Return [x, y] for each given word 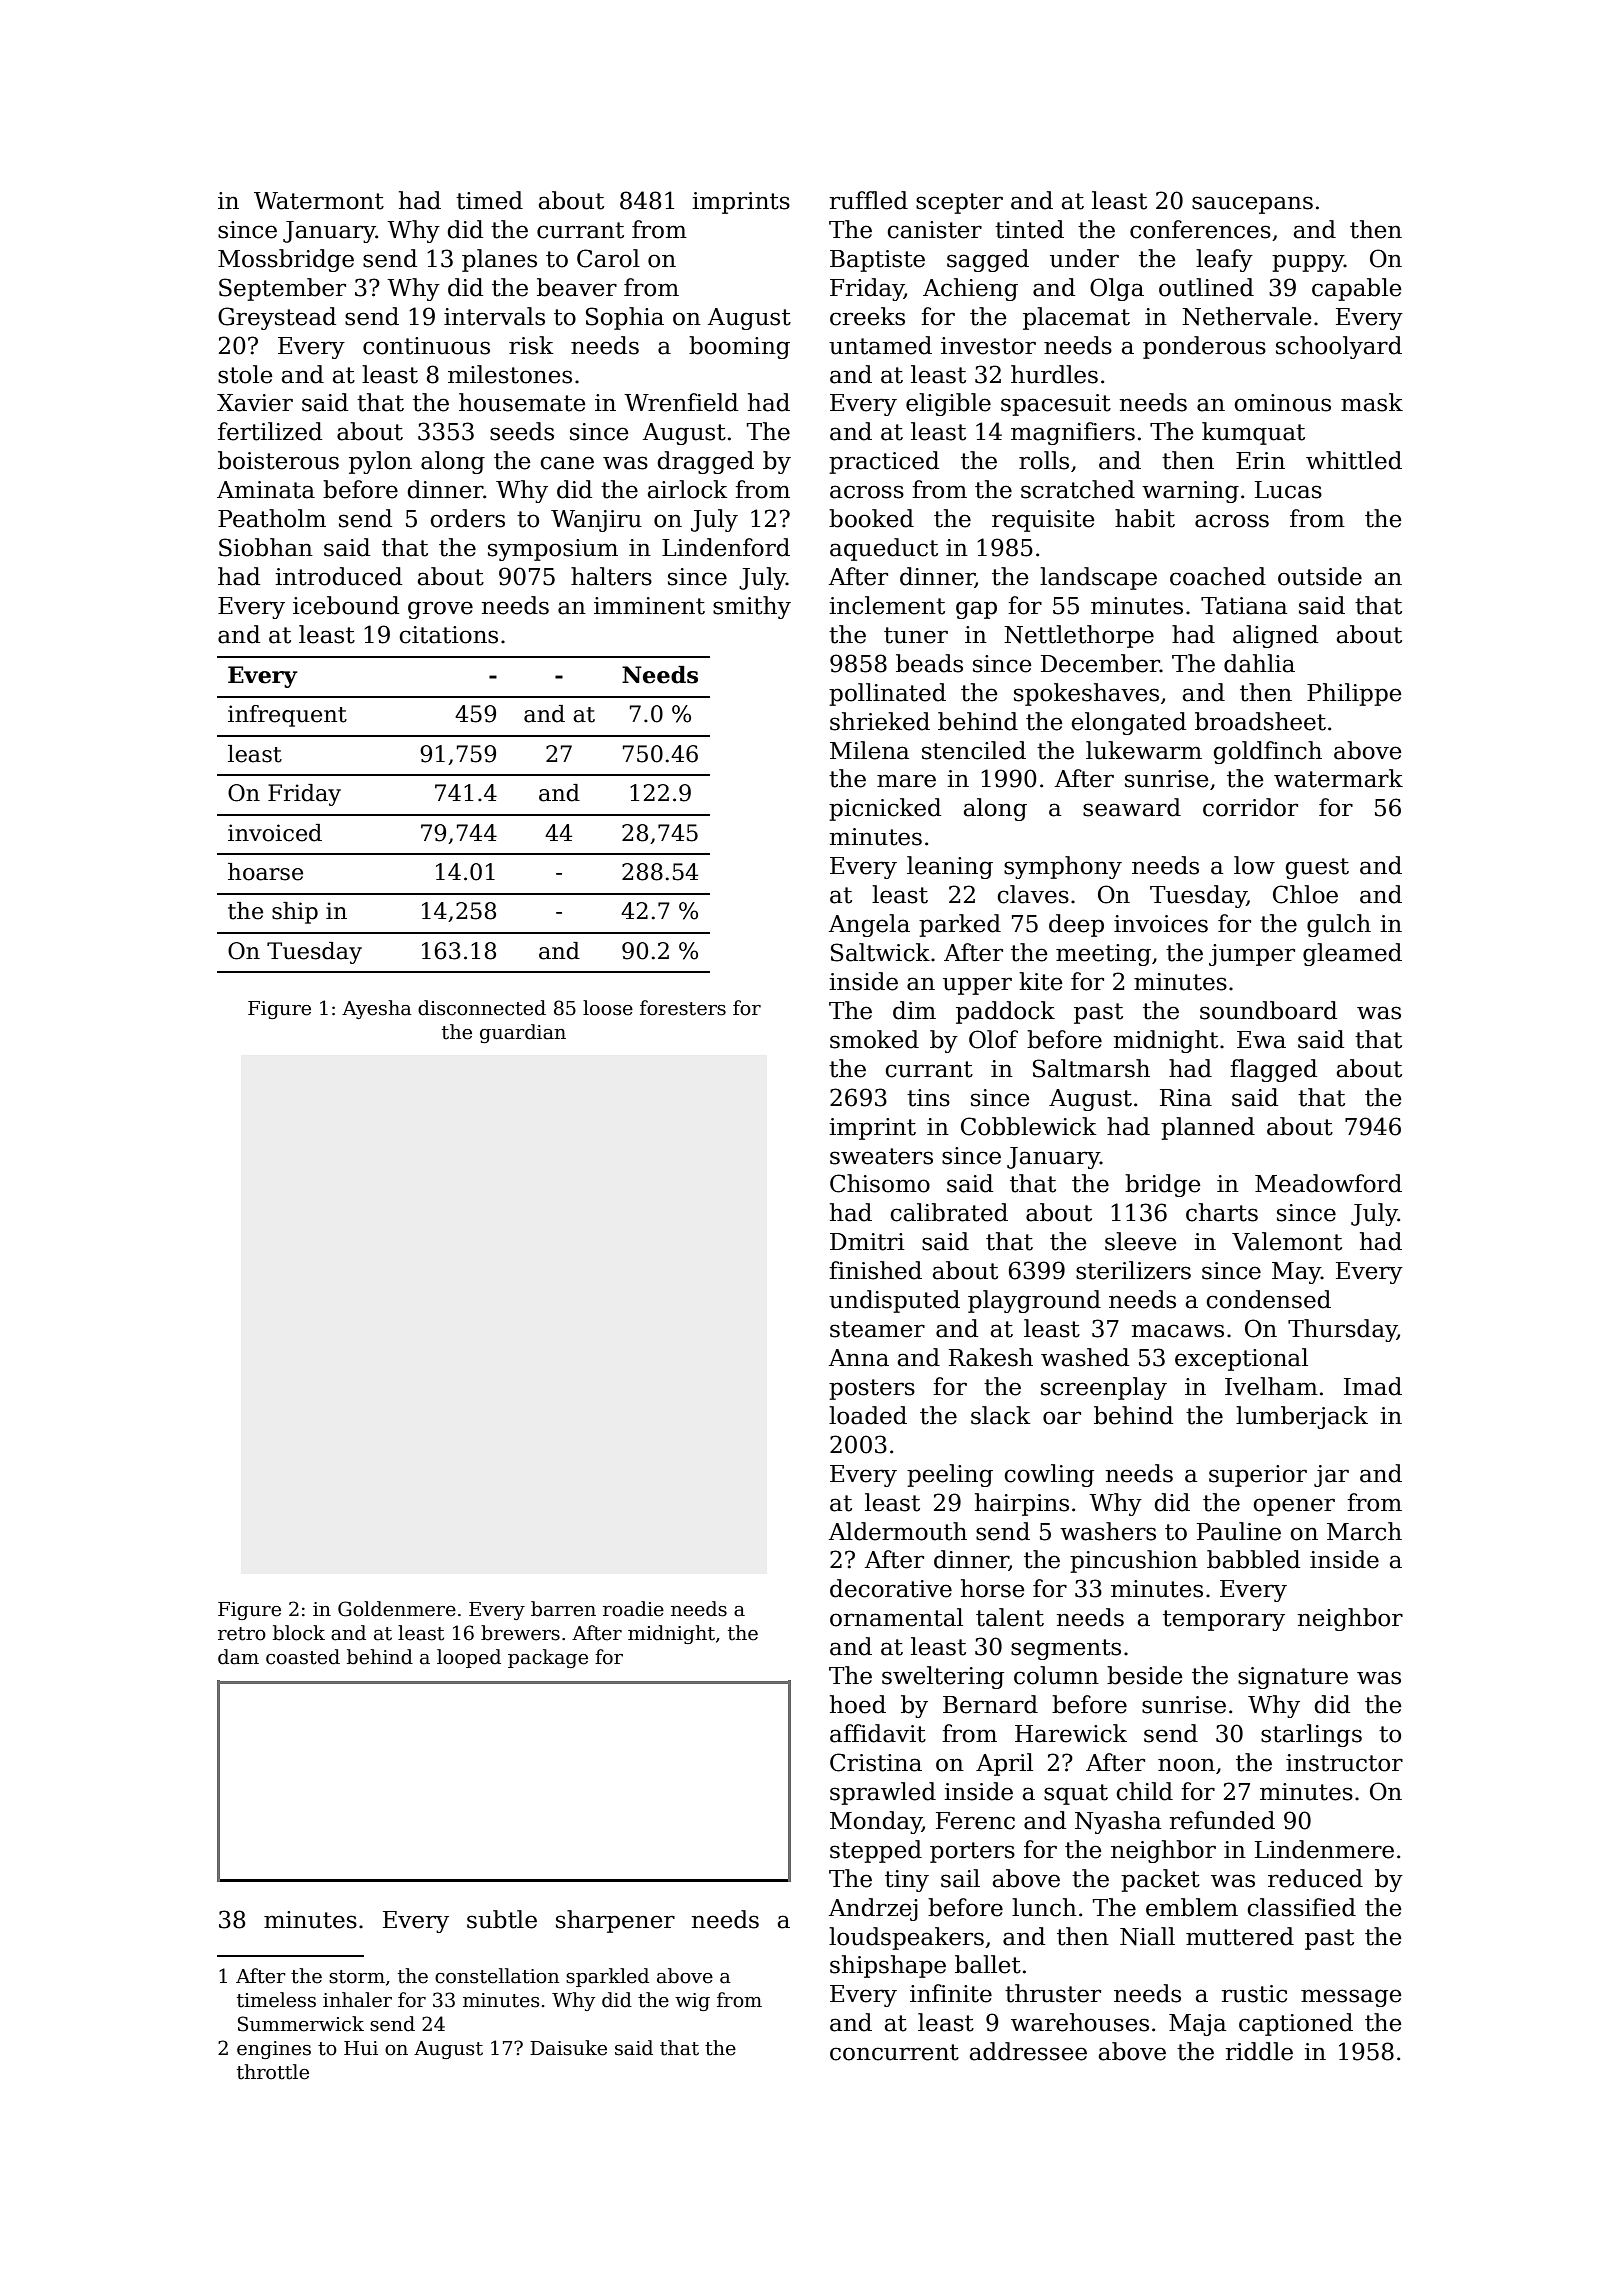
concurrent [894, 2052]
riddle [1259, 2051]
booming [739, 347]
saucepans [1252, 205]
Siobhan [266, 547]
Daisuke [568, 2048]
